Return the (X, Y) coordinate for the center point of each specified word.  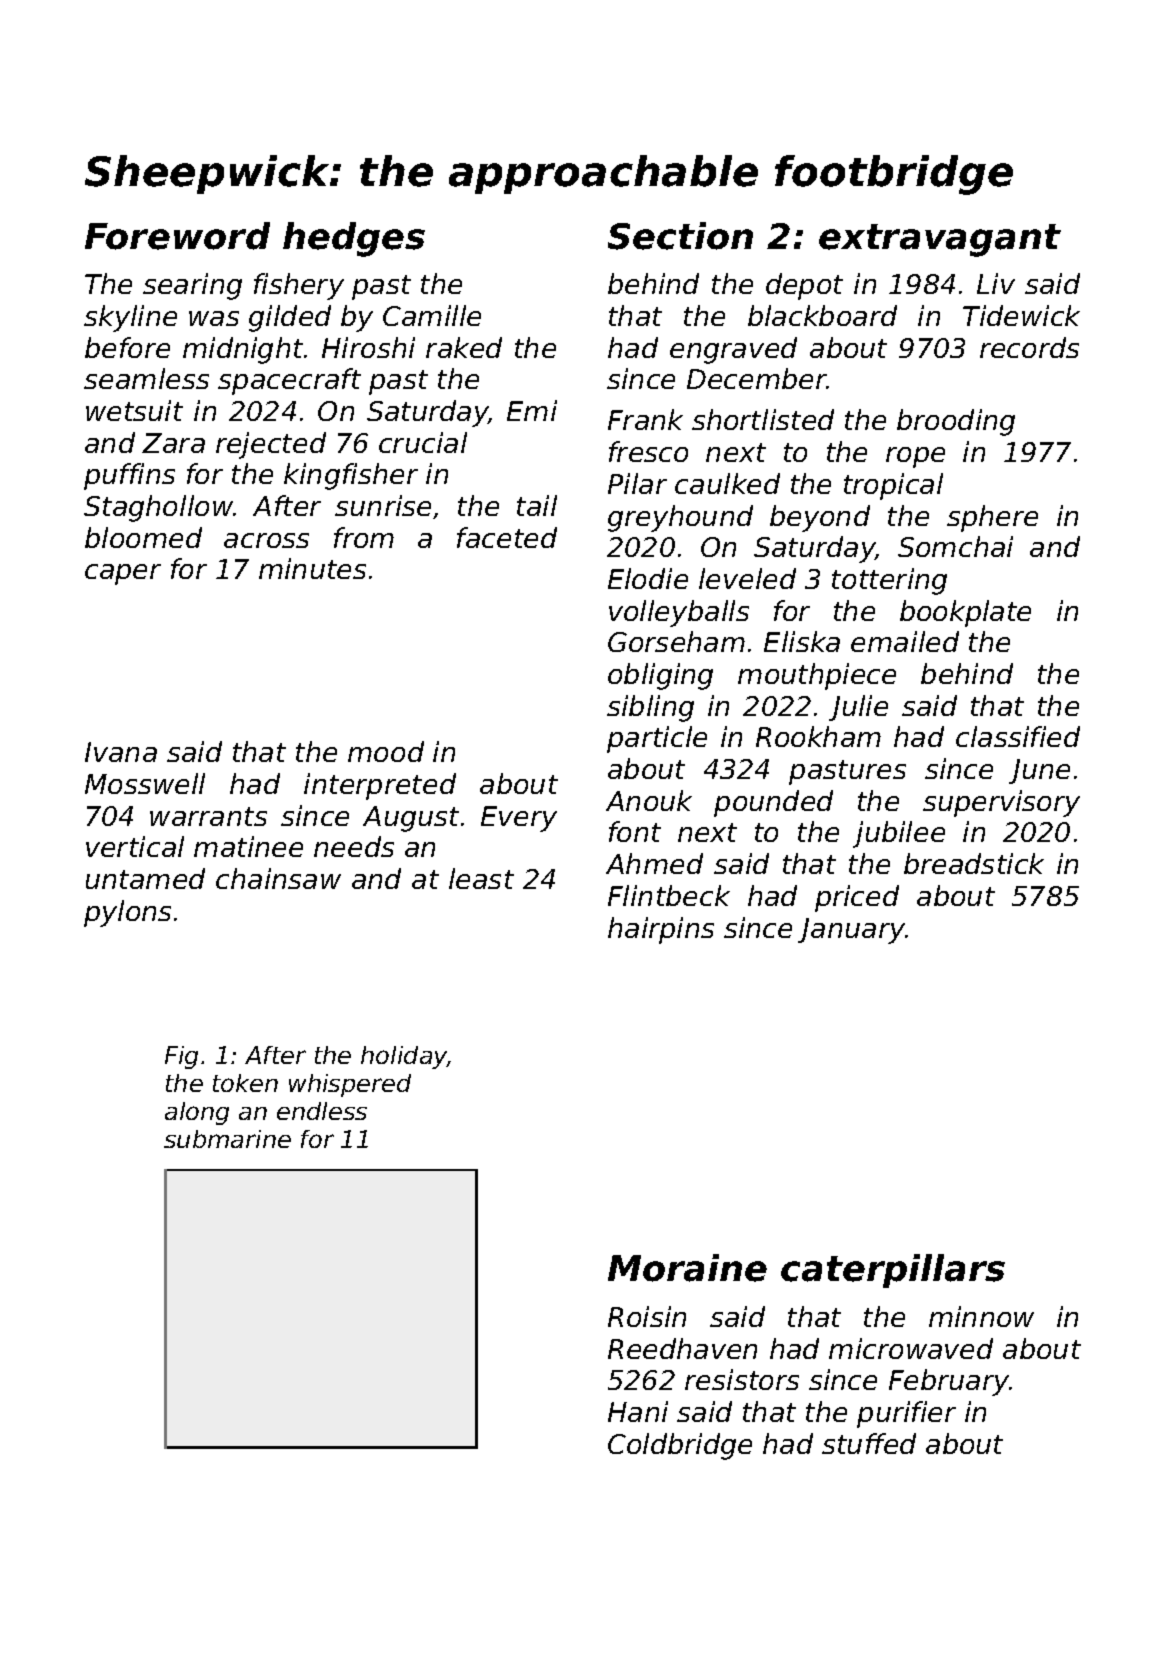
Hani (638, 1411)
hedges (354, 239)
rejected (271, 445)
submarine (227, 1139)
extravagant (940, 240)
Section (680, 236)
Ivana (121, 752)
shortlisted (763, 419)
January (851, 931)
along (197, 1113)
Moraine (687, 1268)
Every (519, 819)
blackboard (822, 315)
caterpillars (893, 1271)
